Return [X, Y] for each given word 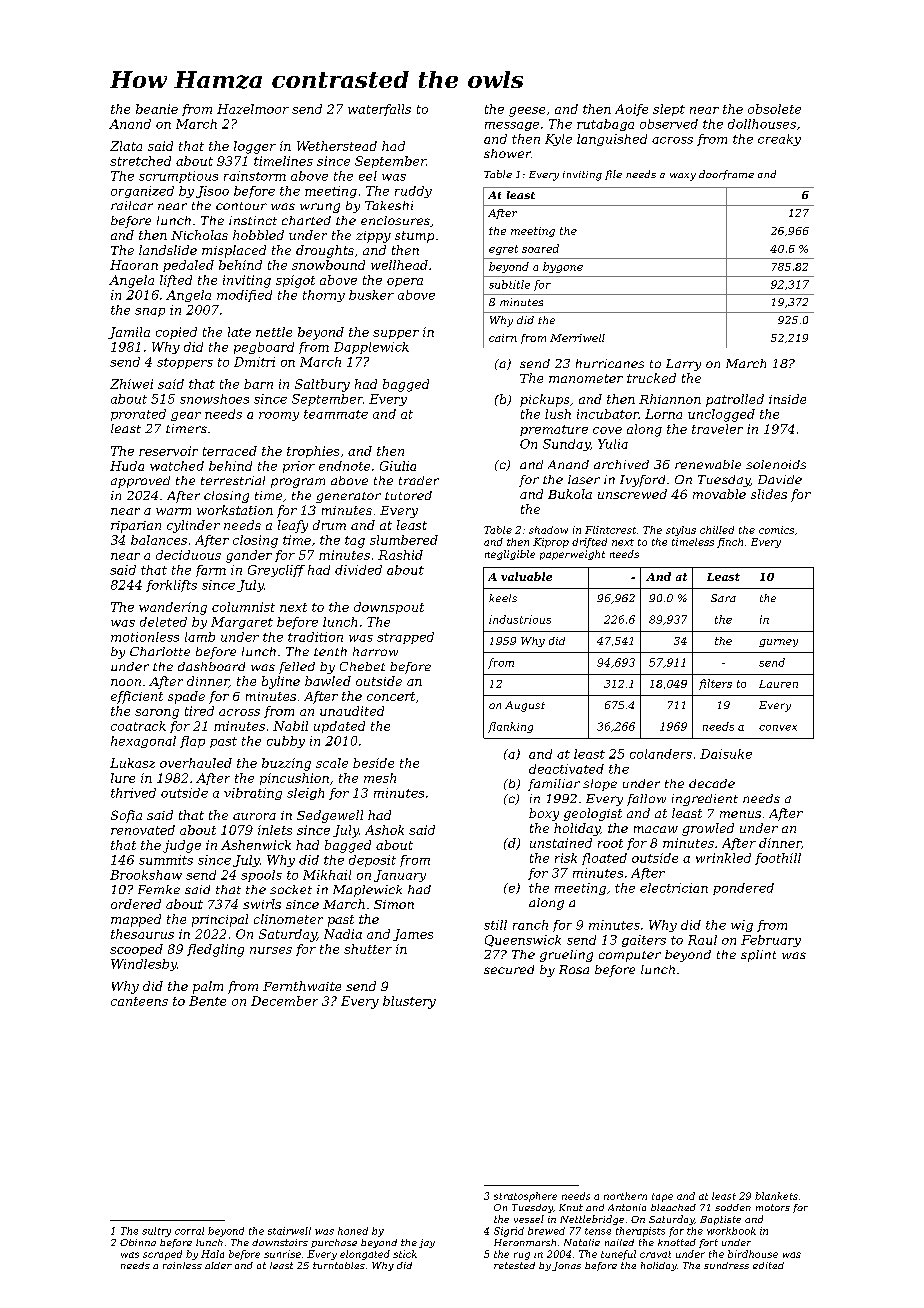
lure [123, 778]
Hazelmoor [253, 109]
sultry [156, 1232]
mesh [380, 778]
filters [715, 684]
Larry [683, 365]
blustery [409, 1002]
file [613, 175]
